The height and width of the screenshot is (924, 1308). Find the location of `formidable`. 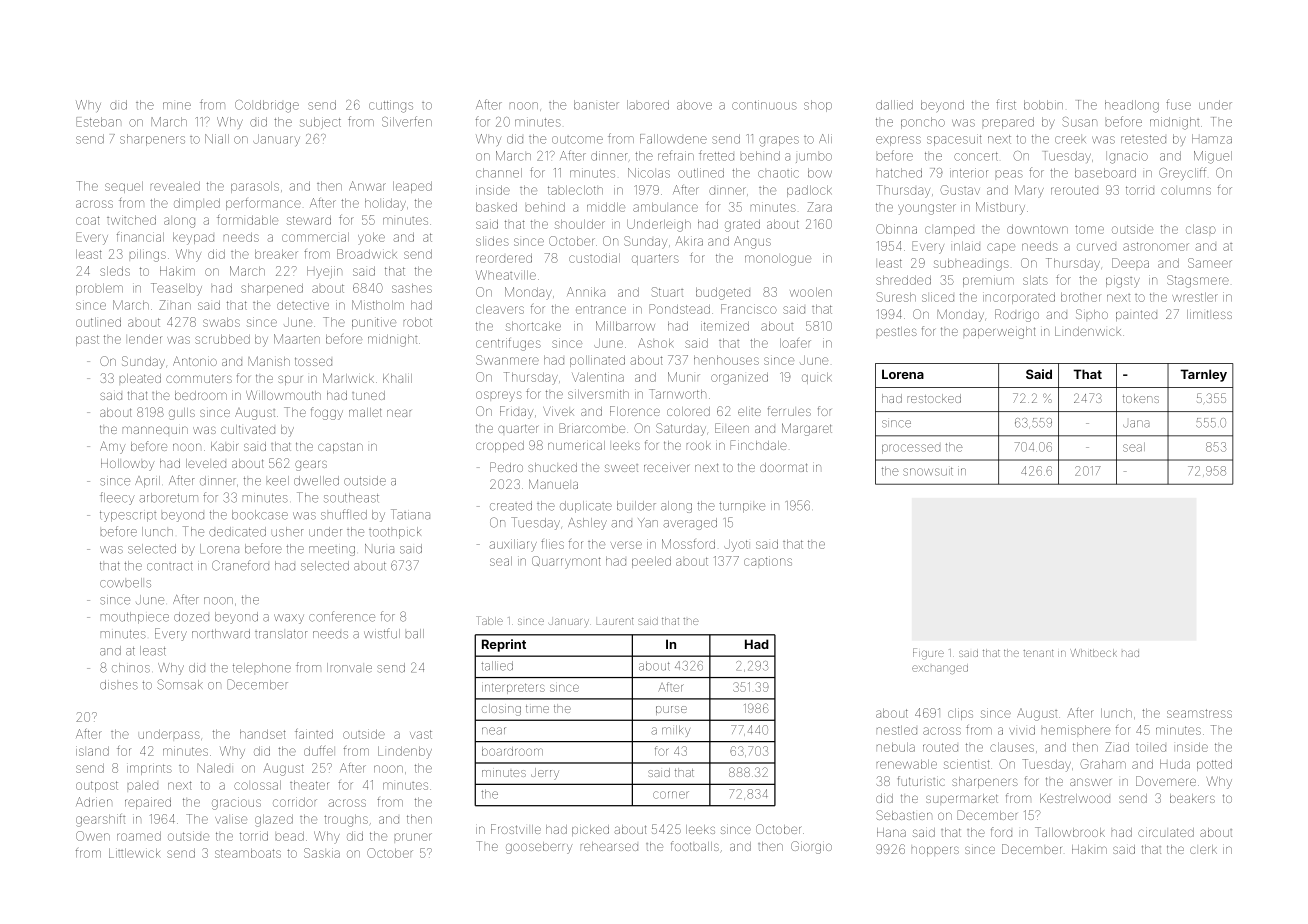

formidable is located at coordinates (247, 220).
